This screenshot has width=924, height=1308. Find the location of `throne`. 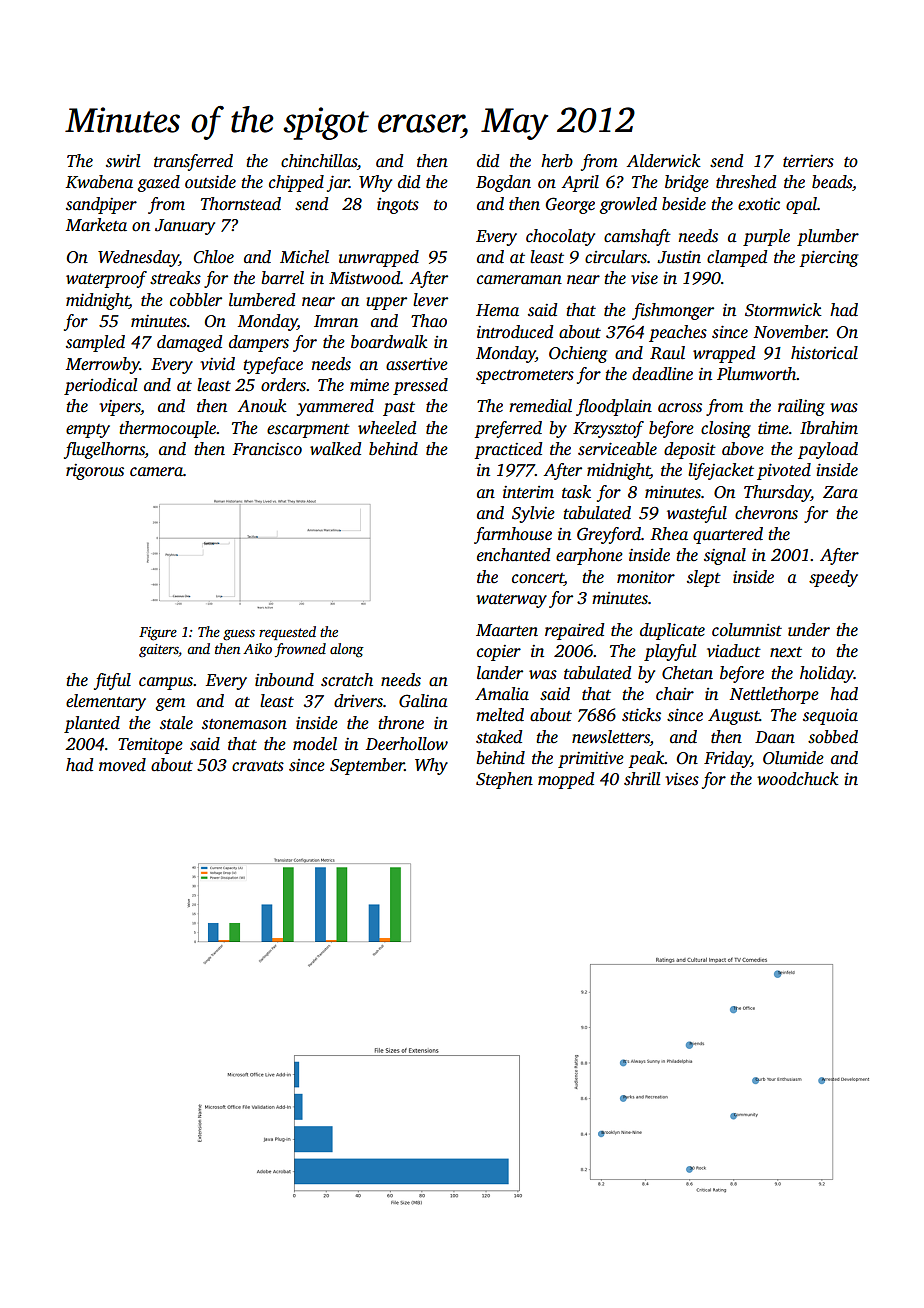

throne is located at coordinates (401, 723).
